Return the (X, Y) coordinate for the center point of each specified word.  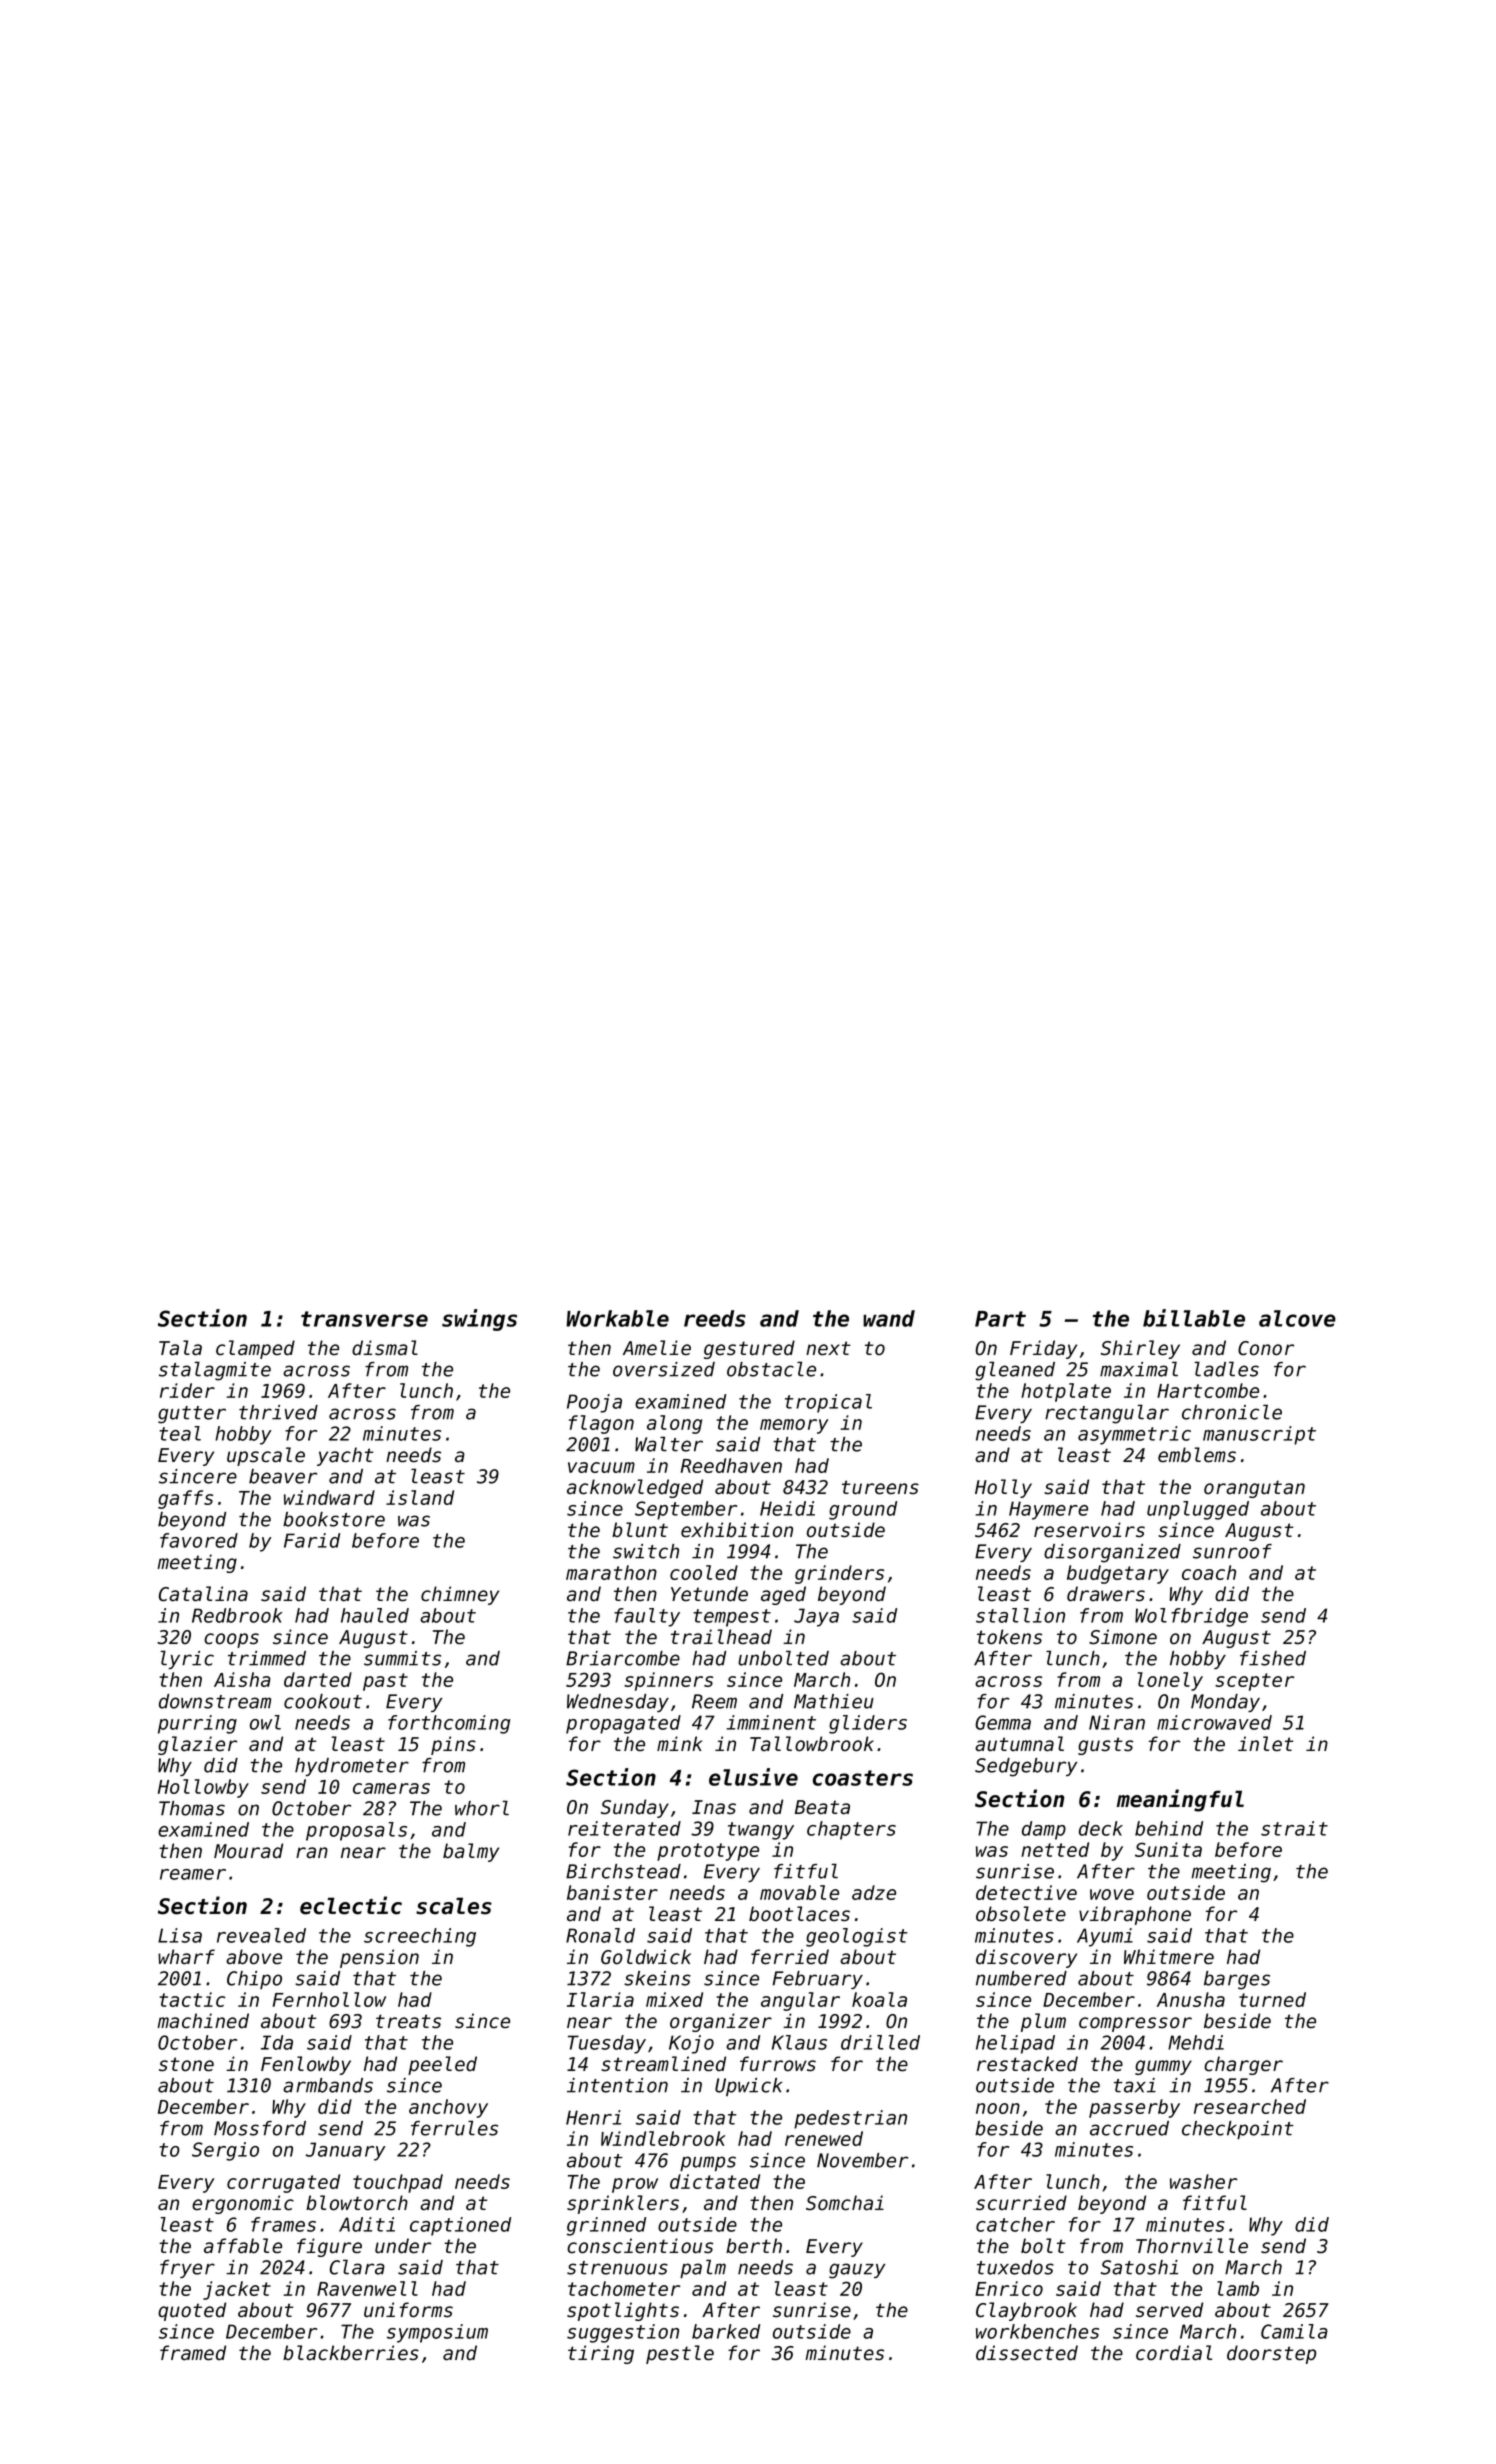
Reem (714, 1701)
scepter (1254, 1682)
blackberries (351, 2353)
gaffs (185, 1499)
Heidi (787, 1508)
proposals (356, 1831)
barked (726, 2331)
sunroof (1232, 1551)
